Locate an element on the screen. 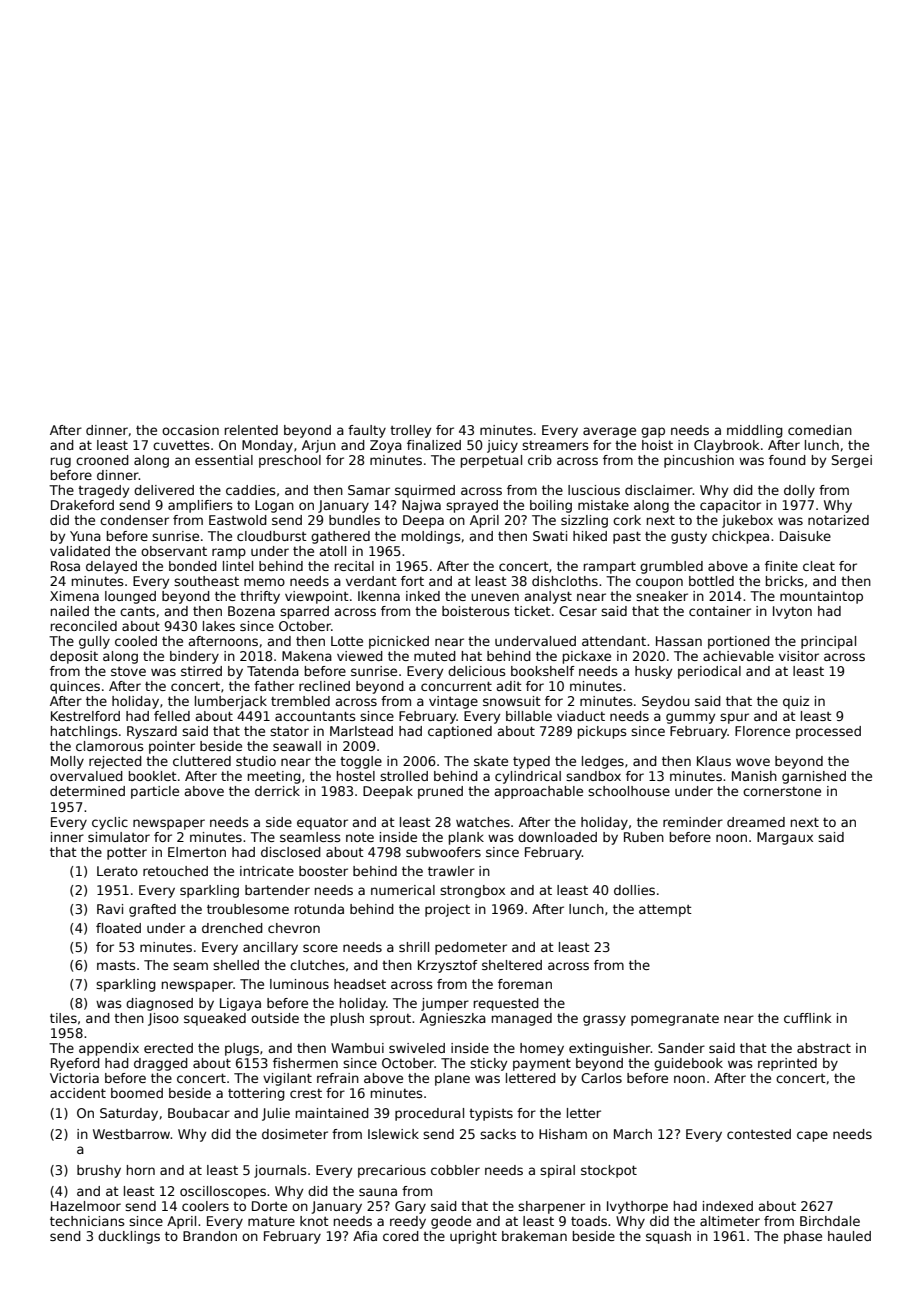  sharpener is located at coordinates (551, 1207).
